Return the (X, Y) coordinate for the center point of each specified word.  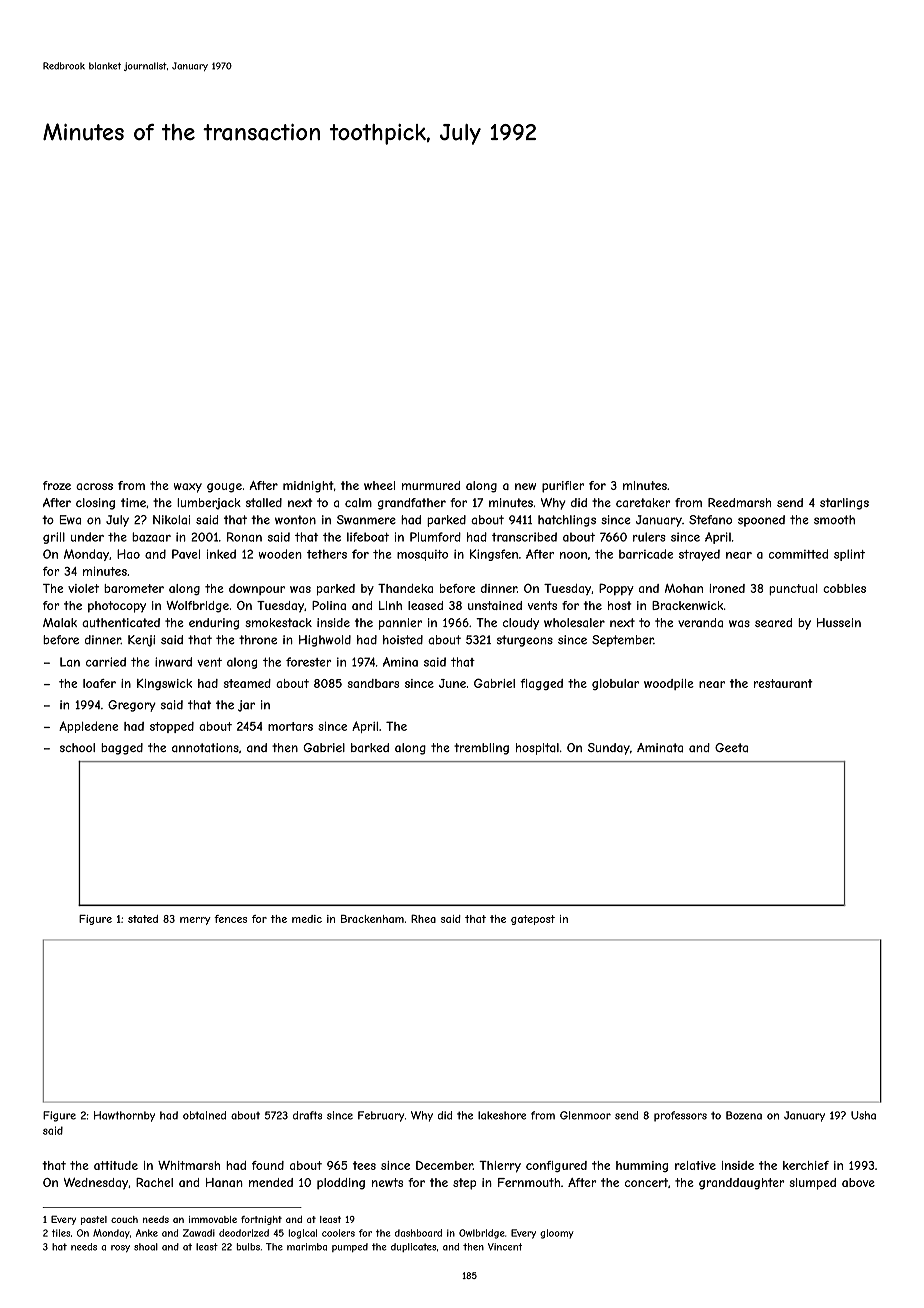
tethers (327, 554)
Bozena (744, 1115)
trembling (481, 749)
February (381, 1116)
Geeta (731, 748)
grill (54, 538)
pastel (94, 1220)
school (77, 747)
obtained (204, 1115)
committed (798, 554)
